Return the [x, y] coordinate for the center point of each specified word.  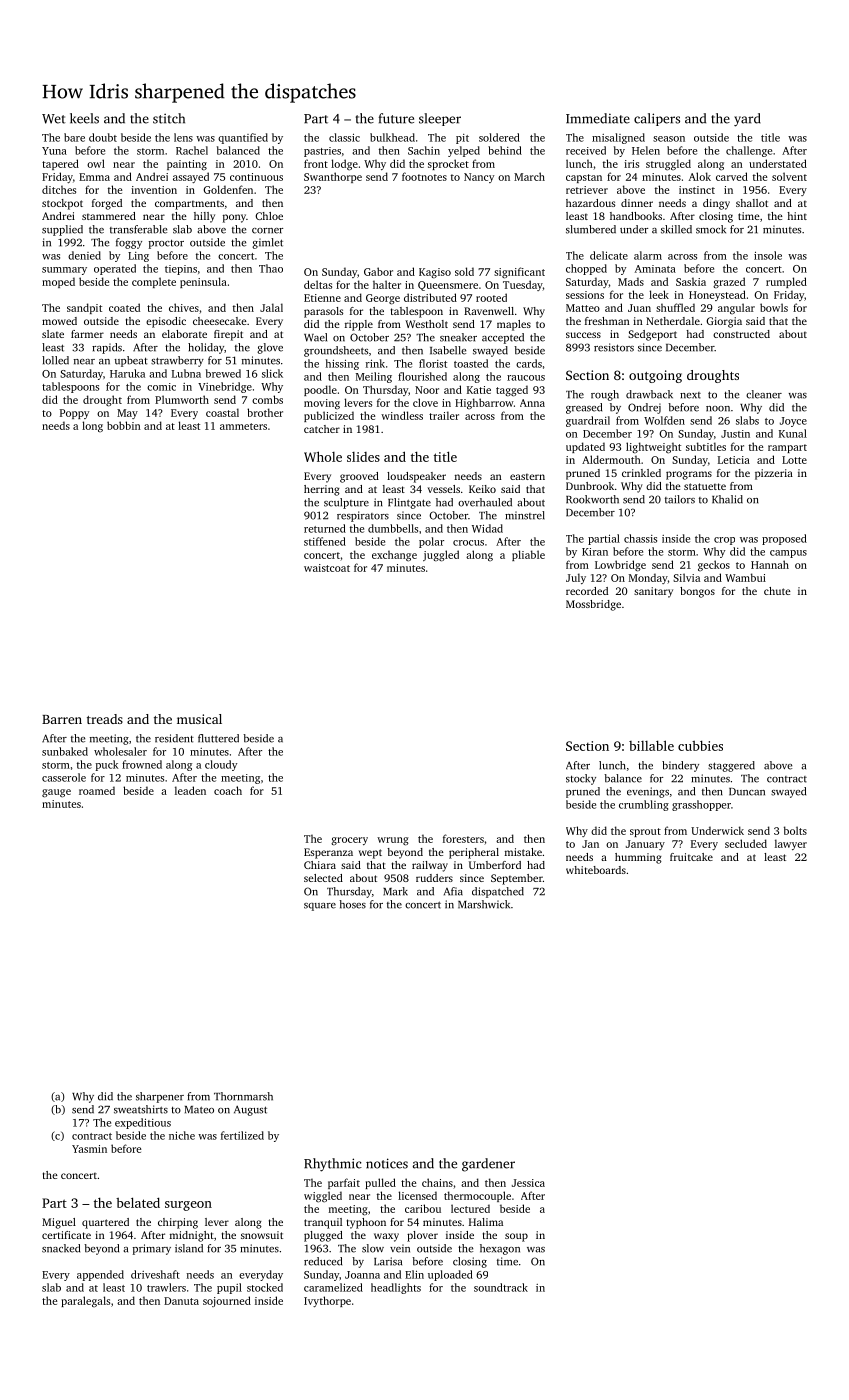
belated [138, 1202]
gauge [56, 793]
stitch [169, 118]
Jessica [528, 1183]
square [320, 907]
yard [747, 120]
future [396, 118]
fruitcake [691, 857]
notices [387, 1163]
